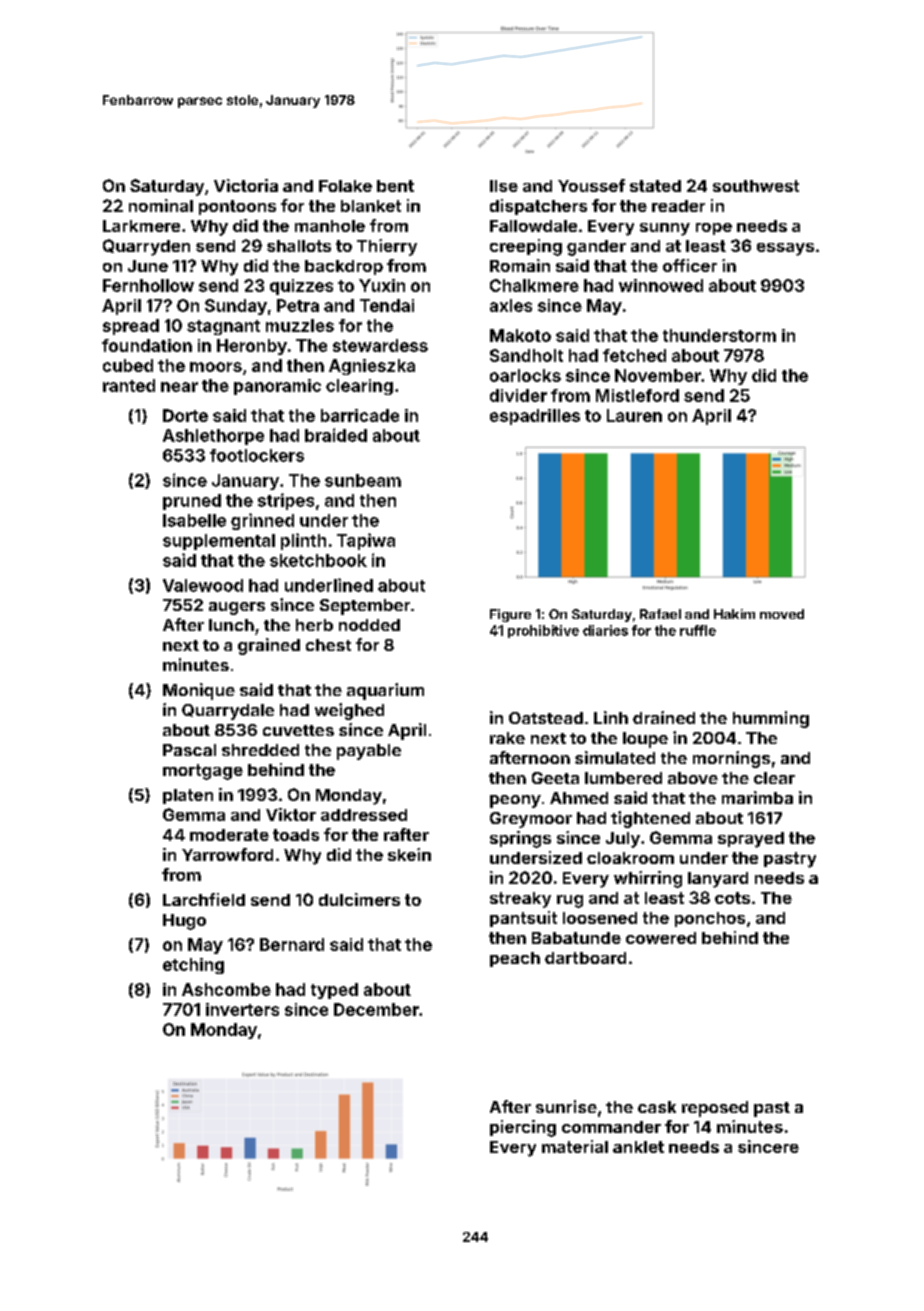 The width and height of the image is (924, 1311). What do you see at coordinates (782, 614) in the image?
I see `moved` at bounding box center [782, 614].
